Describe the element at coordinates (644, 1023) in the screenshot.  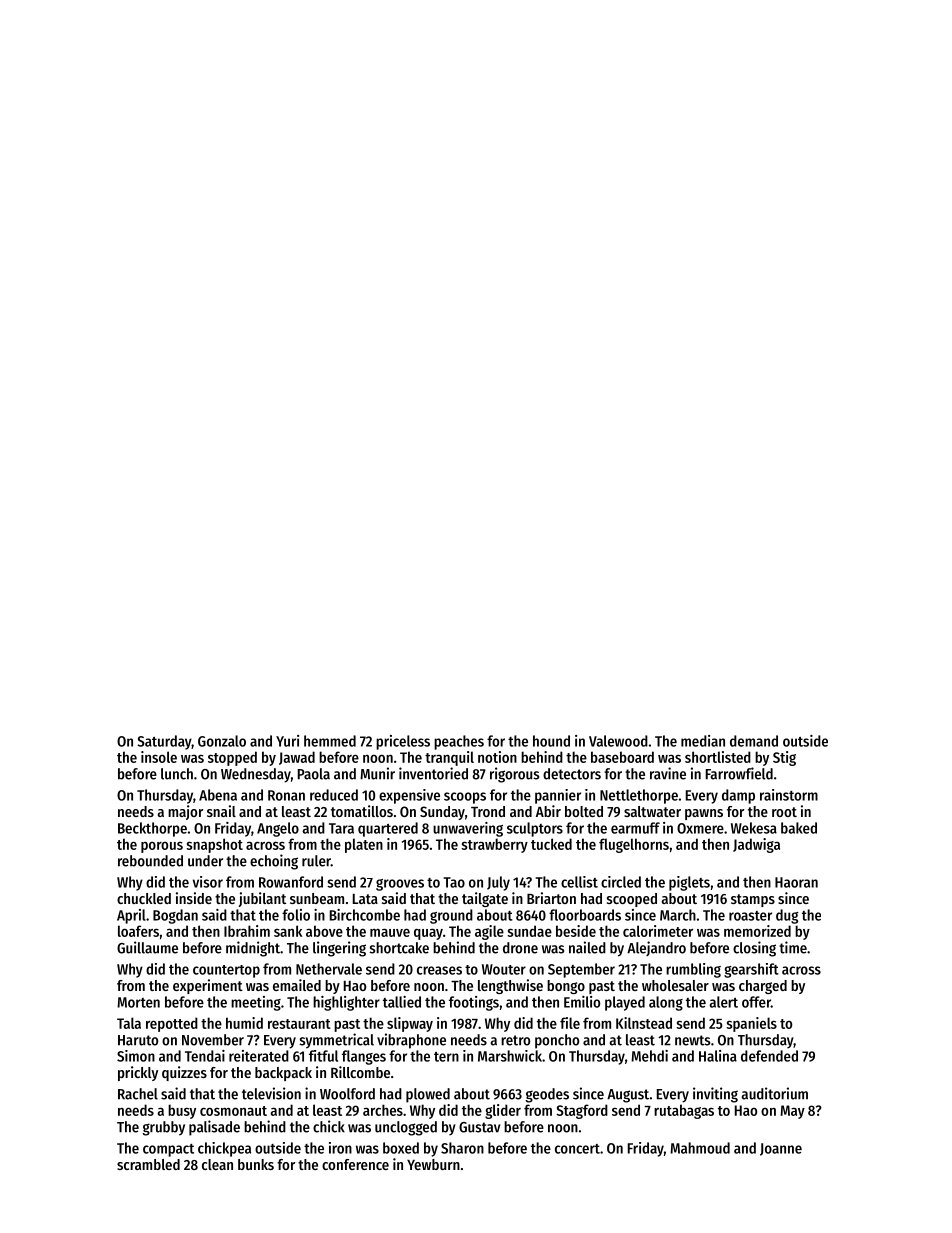
I see `Kilnstead` at that location.
